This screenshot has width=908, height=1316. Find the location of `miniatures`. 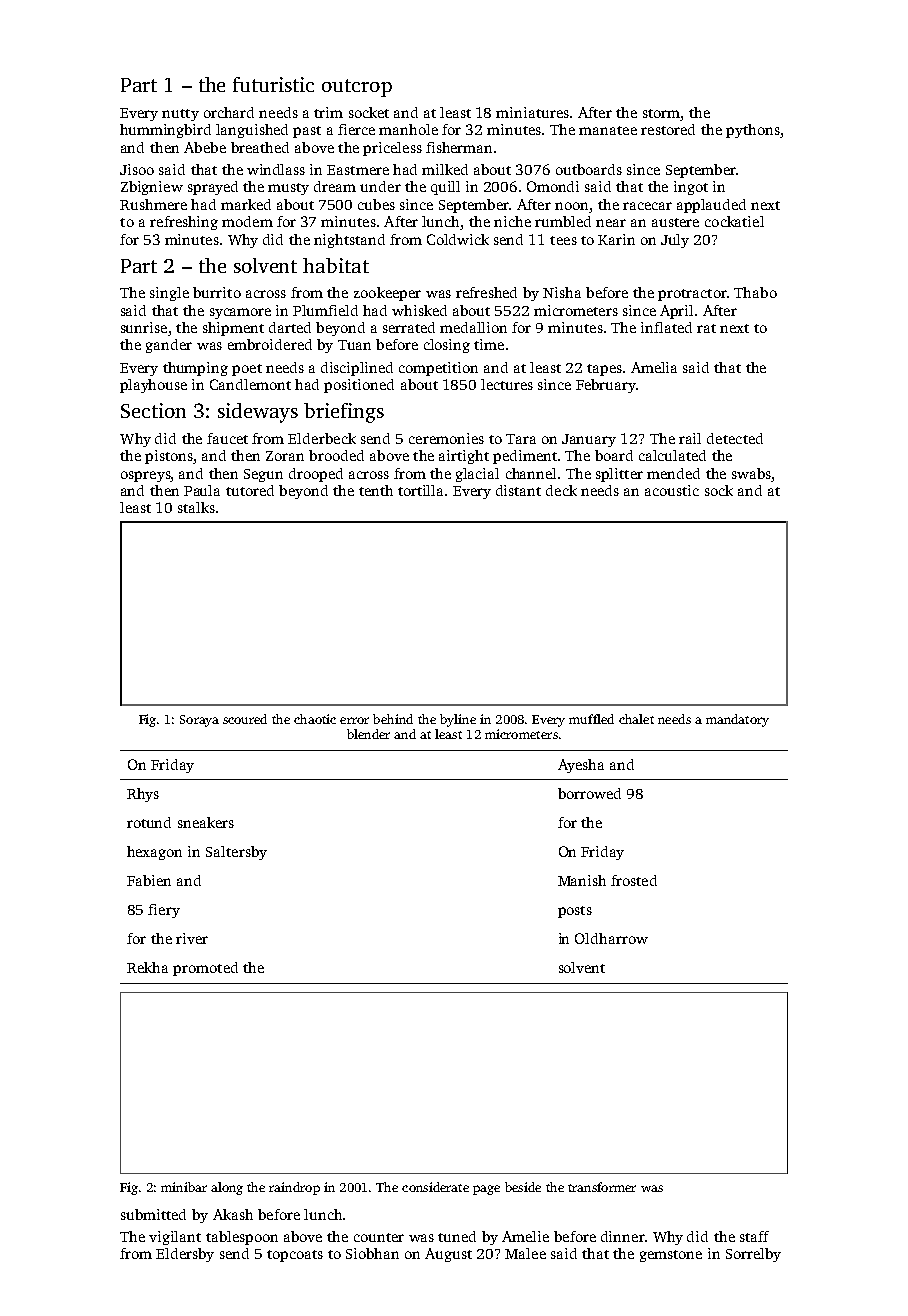

miniatures is located at coordinates (532, 112).
